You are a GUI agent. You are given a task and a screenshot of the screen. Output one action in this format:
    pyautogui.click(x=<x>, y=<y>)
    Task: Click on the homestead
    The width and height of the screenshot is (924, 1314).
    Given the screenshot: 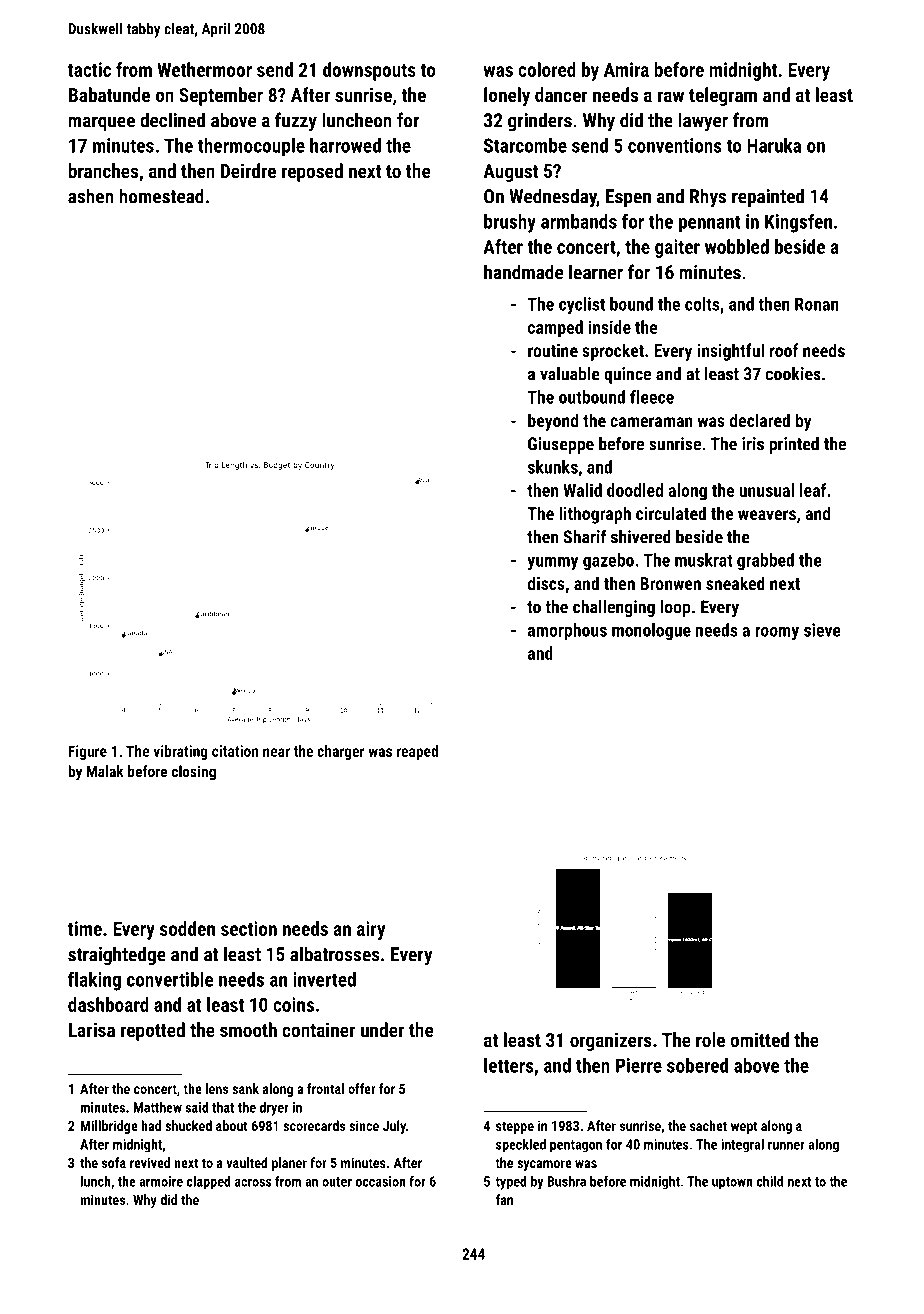 What is the action you would take?
    pyautogui.click(x=161, y=196)
